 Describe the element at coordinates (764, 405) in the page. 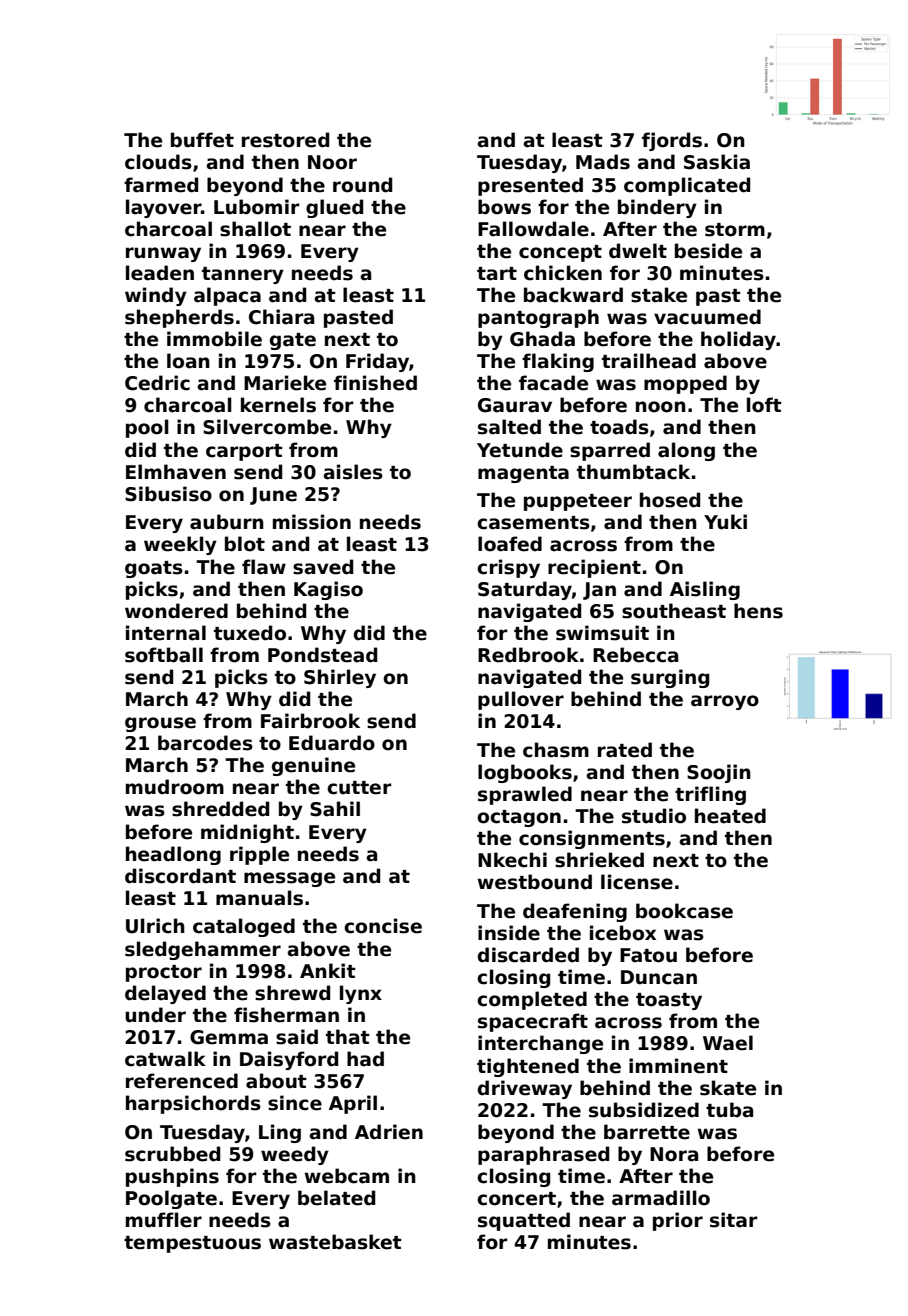

I see `loft` at that location.
